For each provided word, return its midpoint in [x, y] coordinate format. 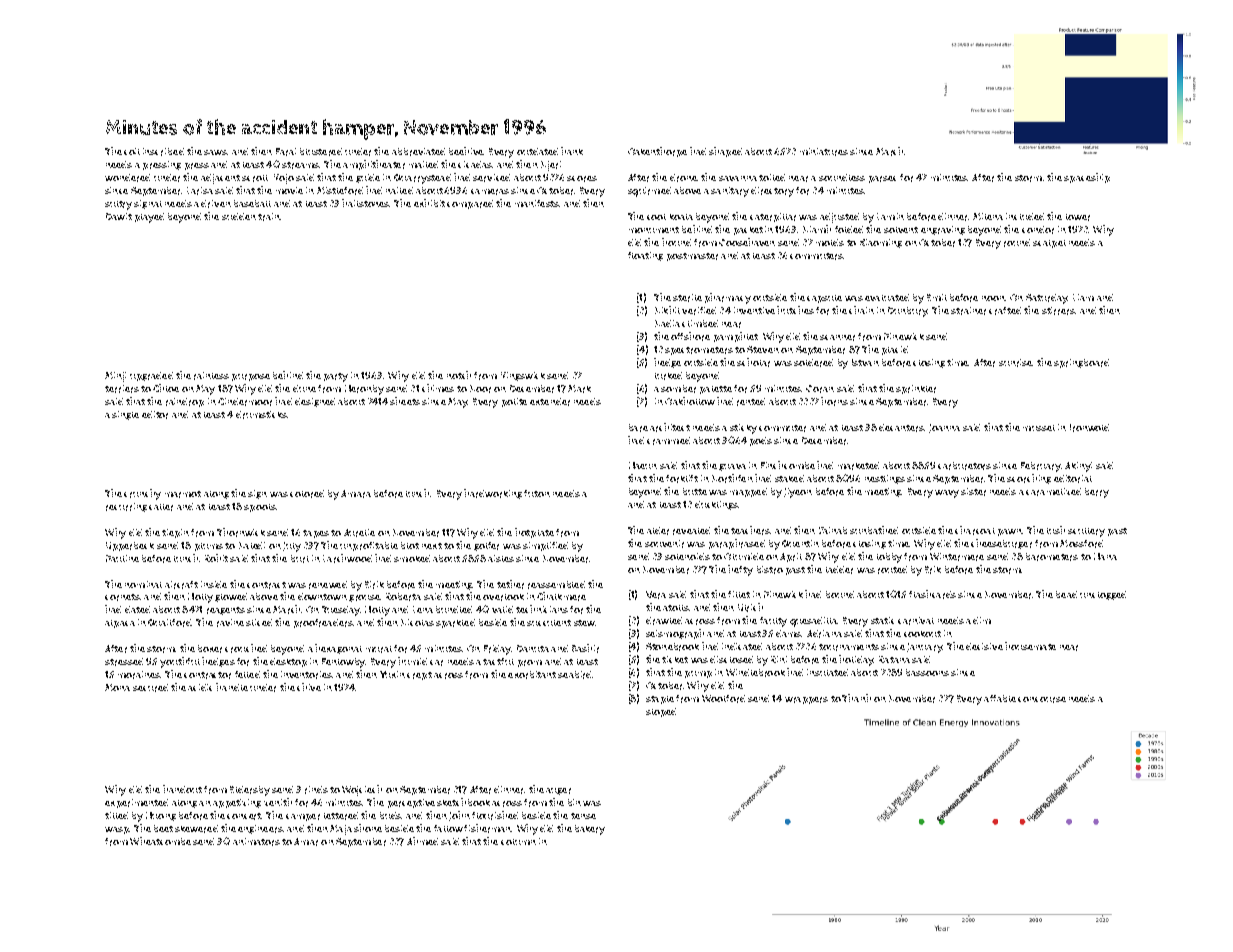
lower [1078, 217]
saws [215, 152]
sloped [661, 712]
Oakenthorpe [657, 152]
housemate [1030, 646]
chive [309, 687]
